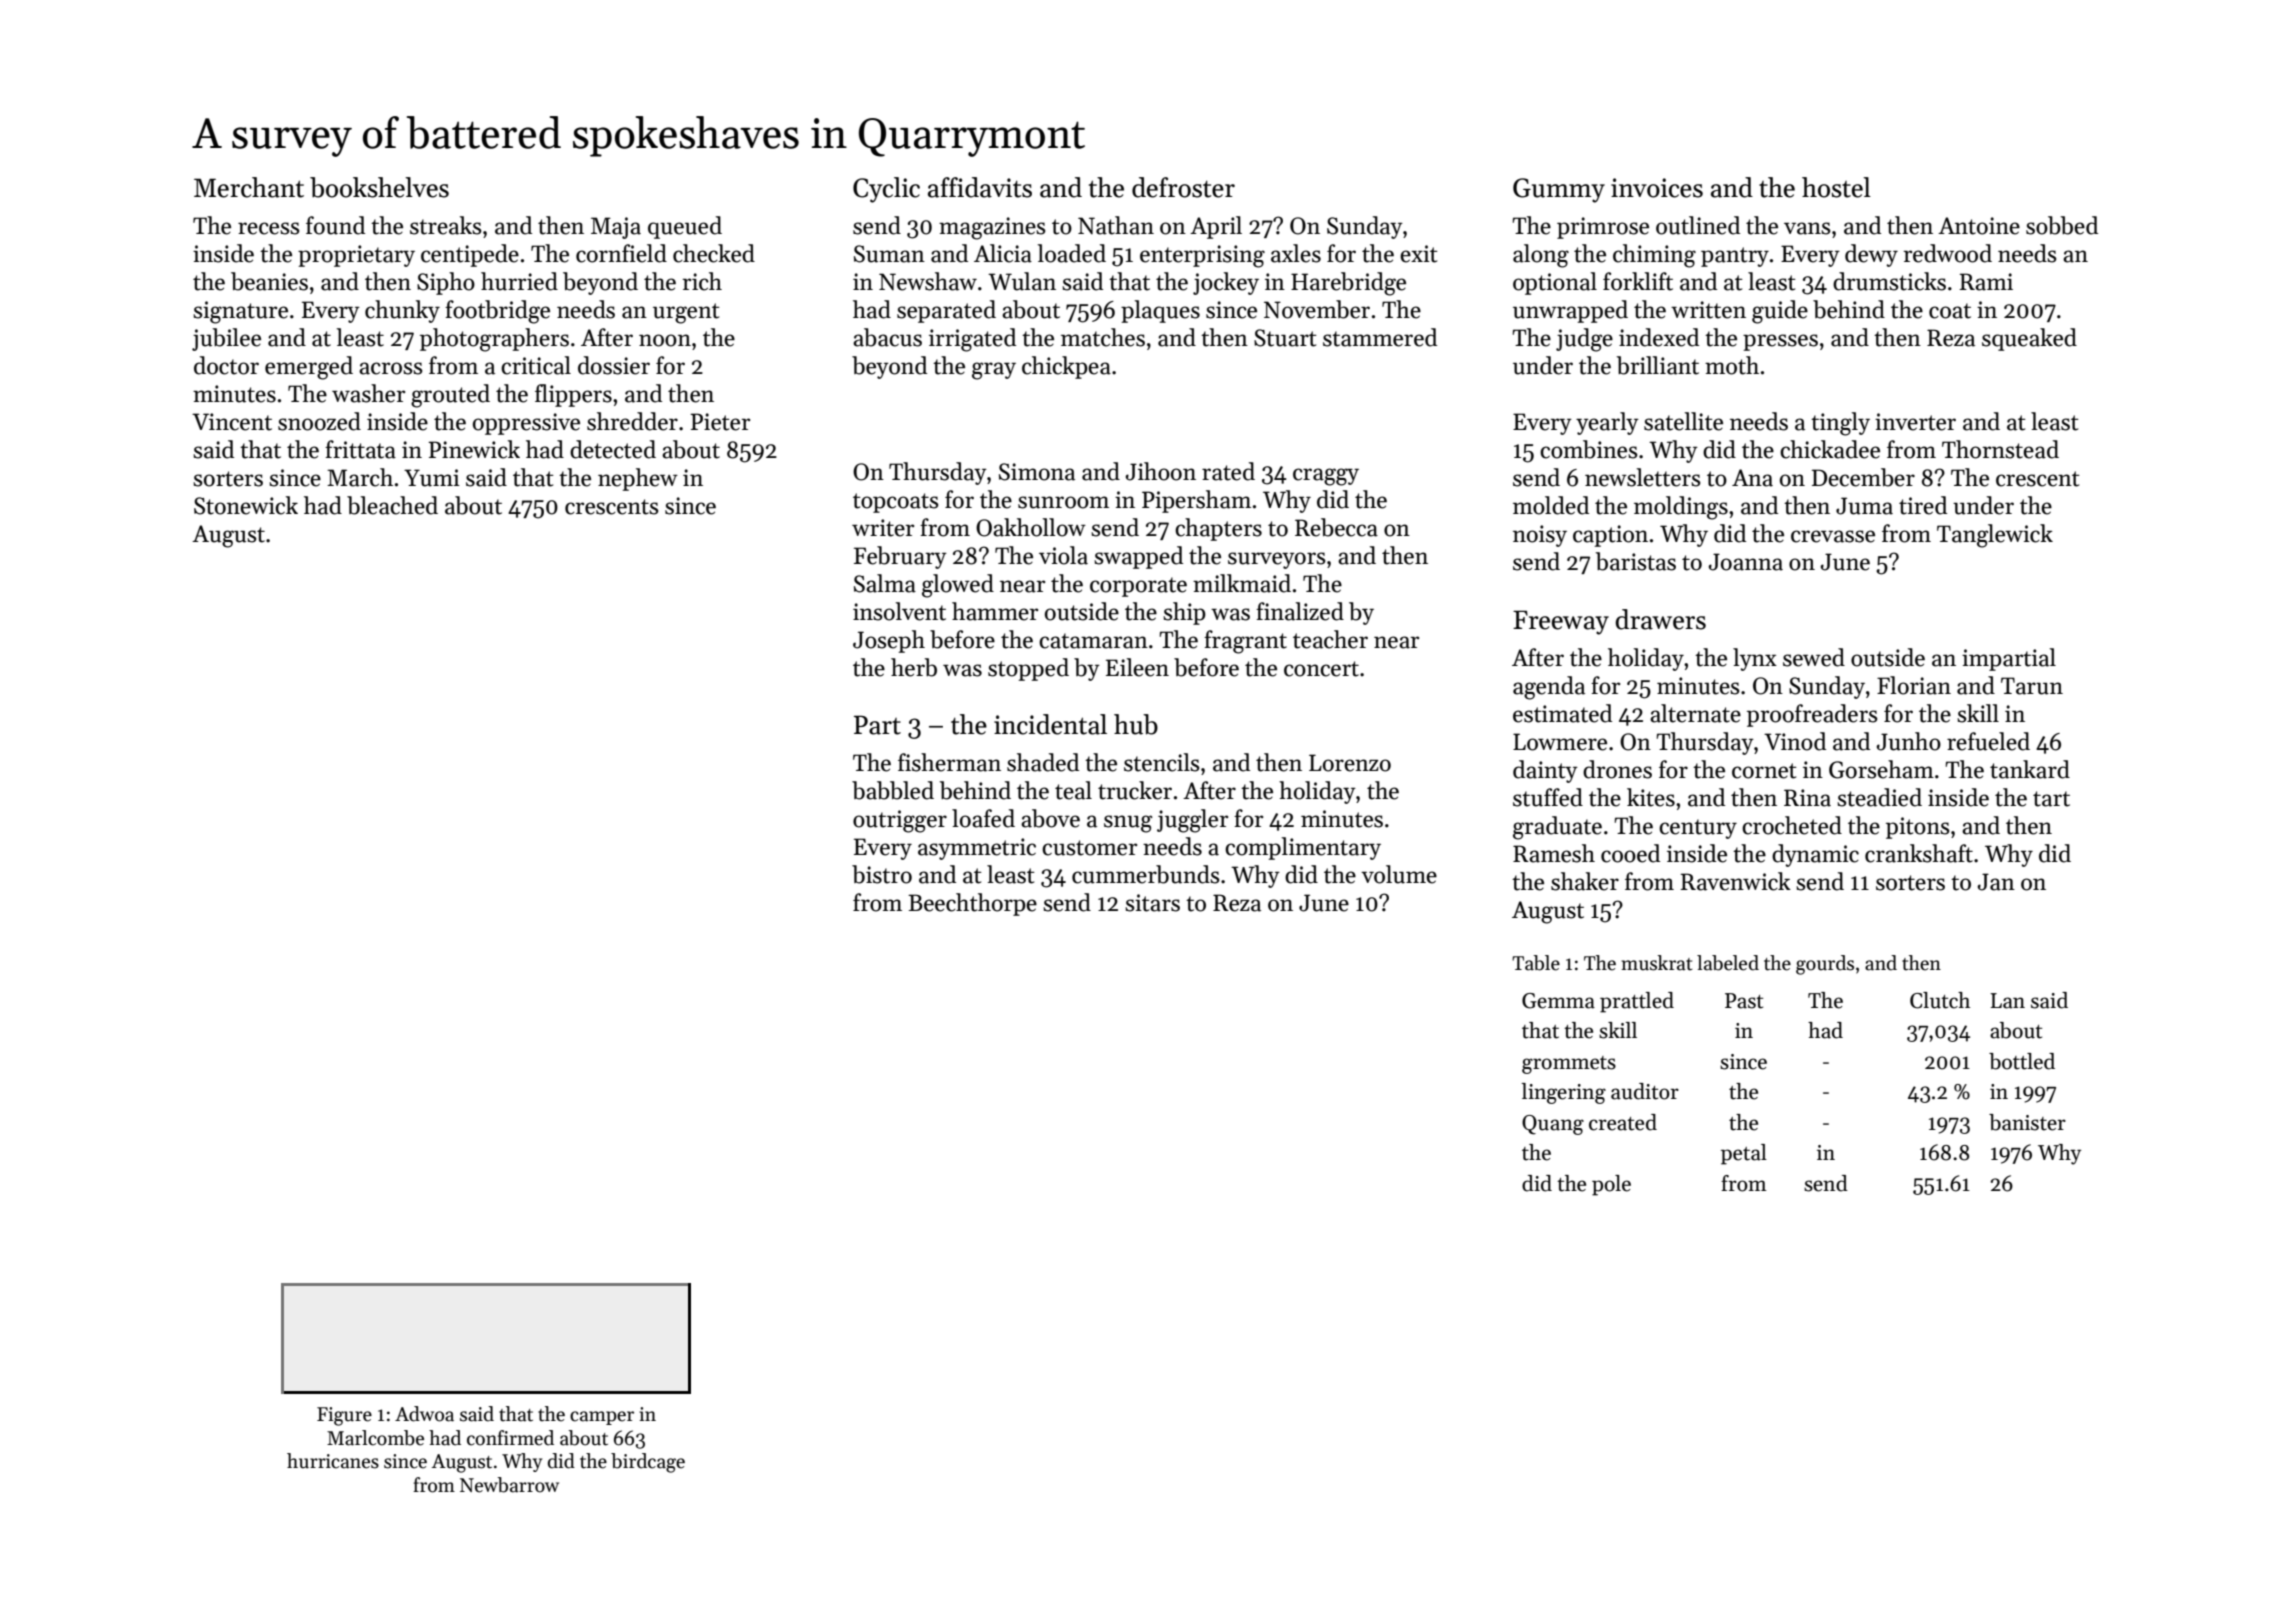 The image size is (2292, 1620). What do you see at coordinates (648, 1463) in the screenshot?
I see `birdcage` at bounding box center [648, 1463].
